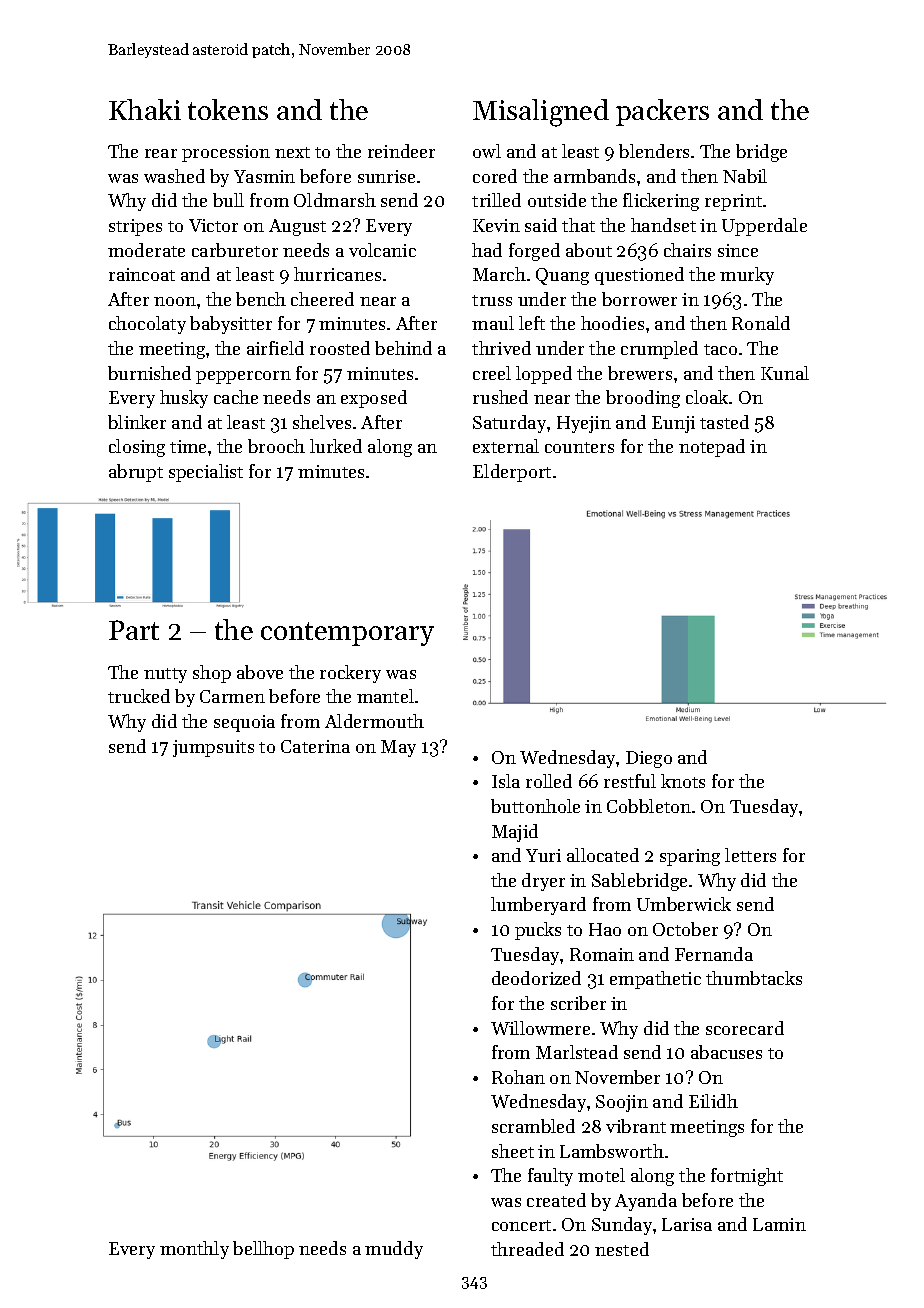  What do you see at coordinates (261, 299) in the screenshot?
I see `bench` at bounding box center [261, 299].
